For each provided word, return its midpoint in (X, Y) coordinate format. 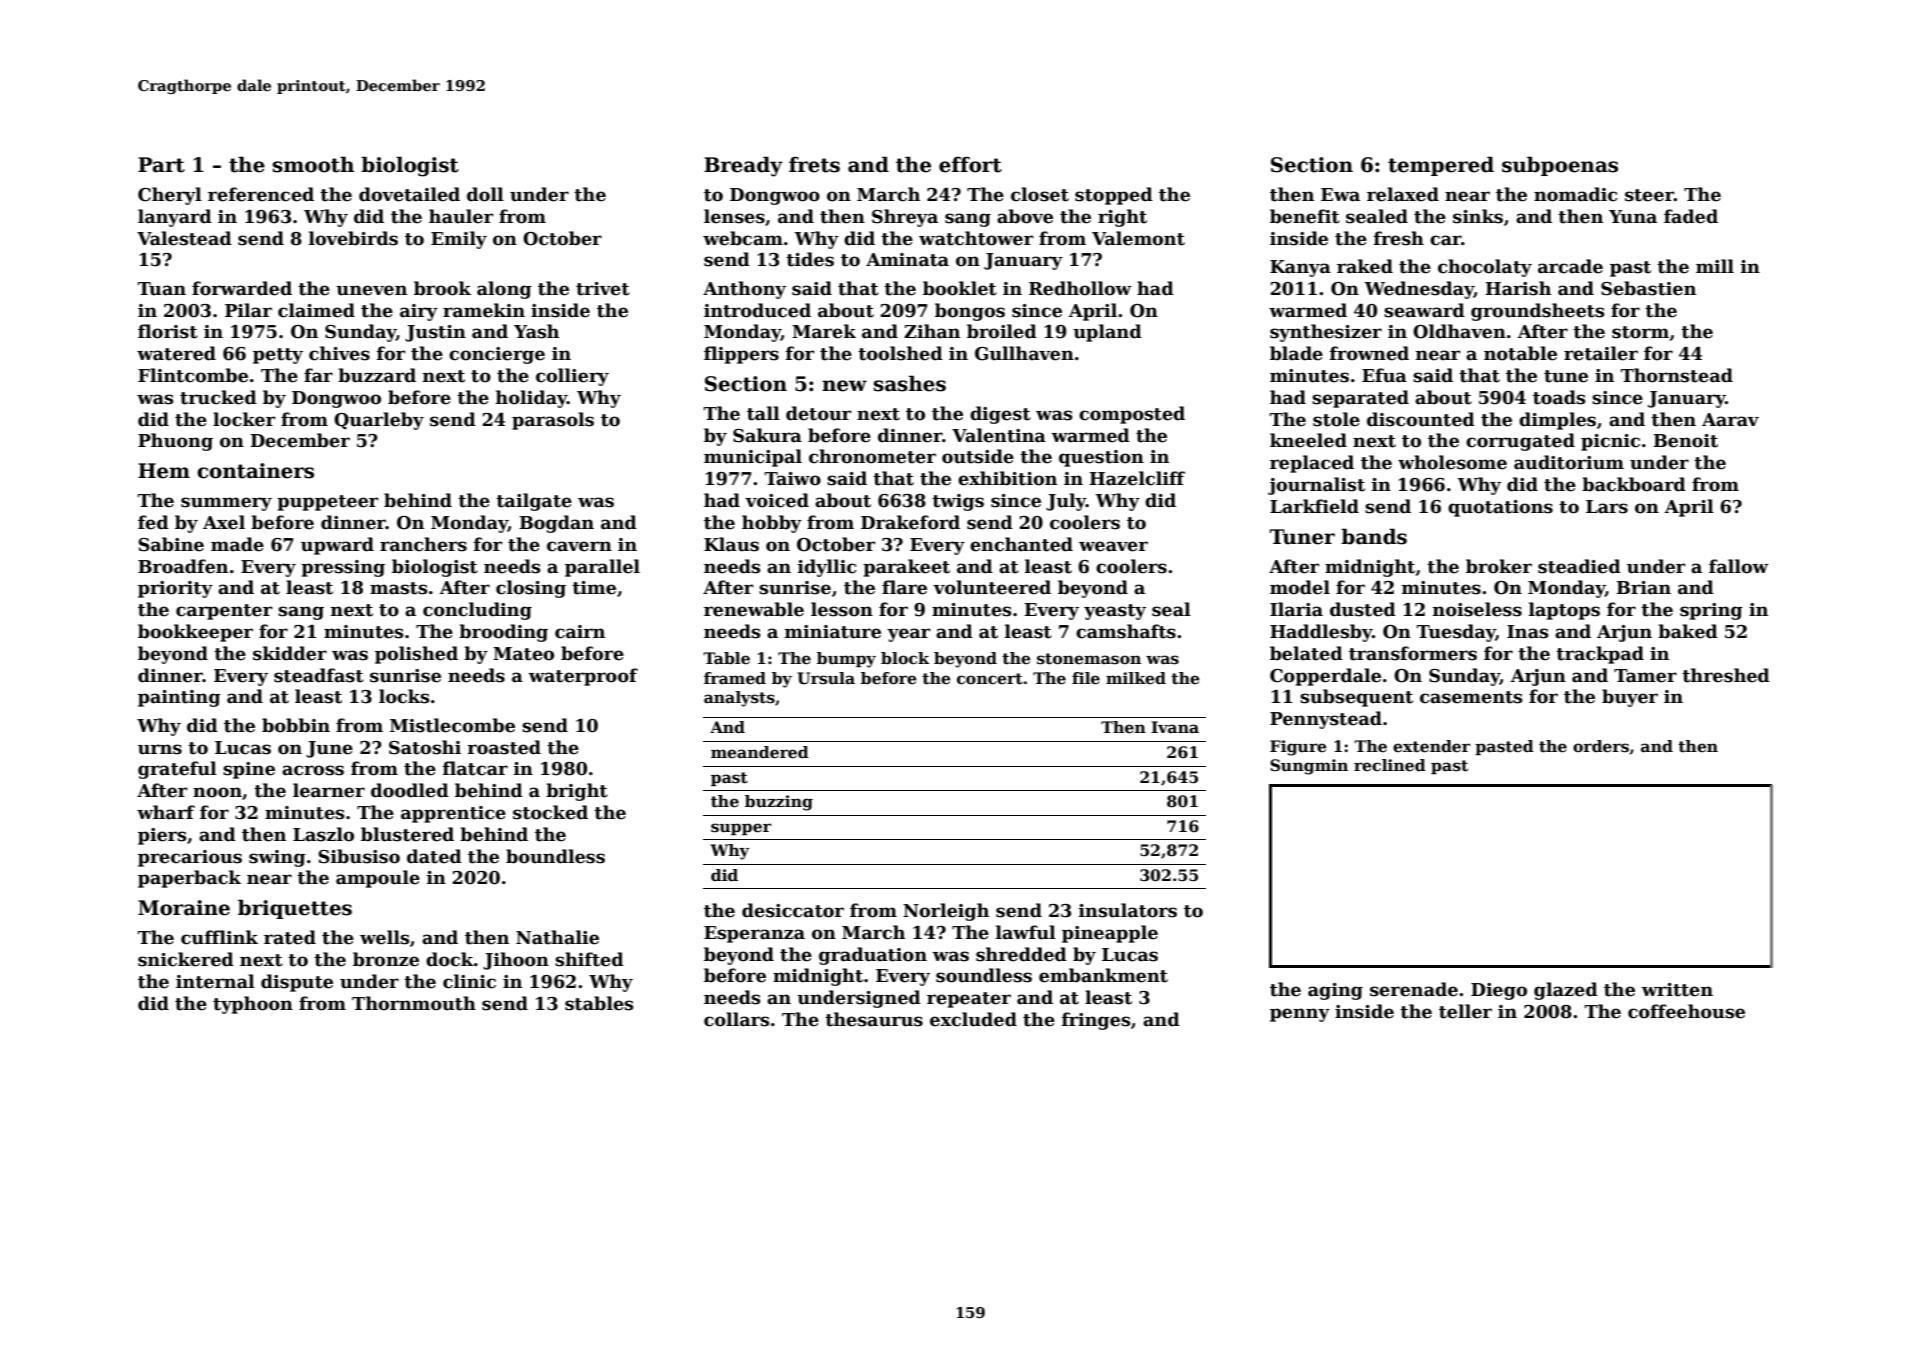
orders (1601, 746)
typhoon (253, 1005)
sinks (1478, 216)
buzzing (779, 803)
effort (970, 165)
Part (161, 165)
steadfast (319, 675)
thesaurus (874, 1019)
